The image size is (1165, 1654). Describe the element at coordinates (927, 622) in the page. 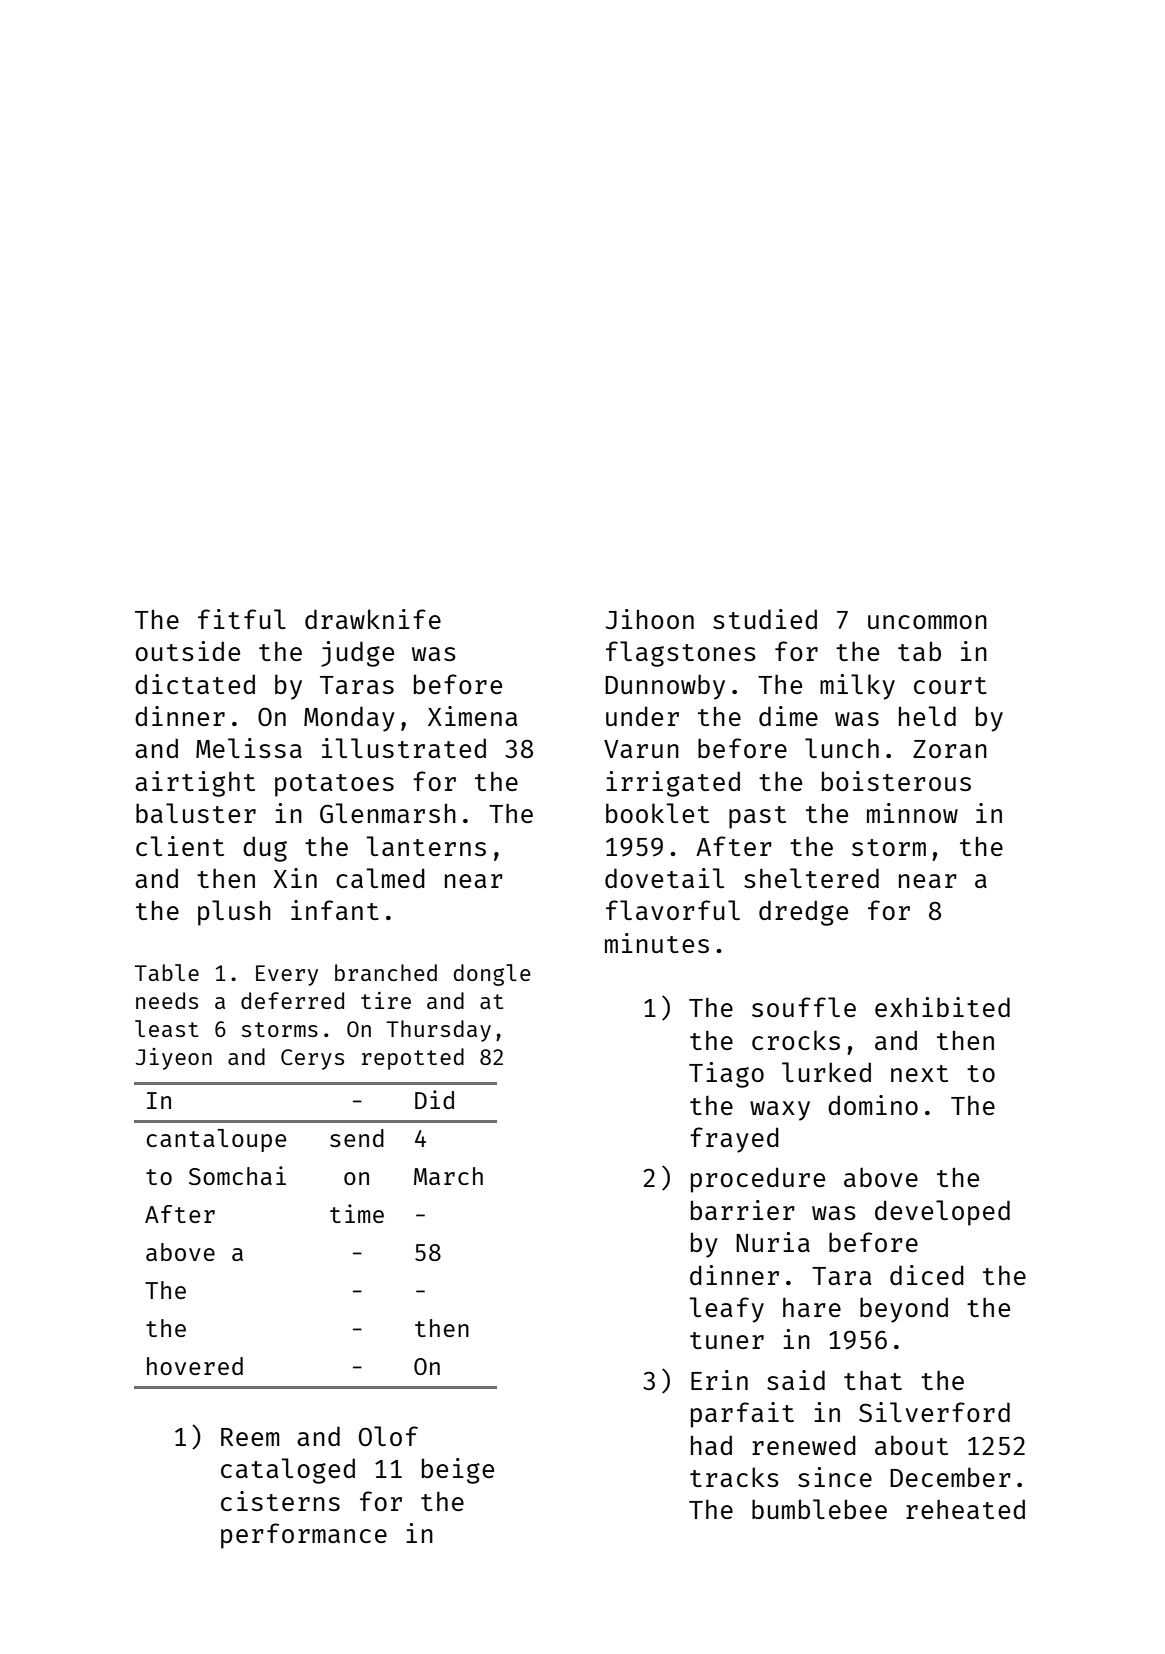

I see `uncommon` at that location.
